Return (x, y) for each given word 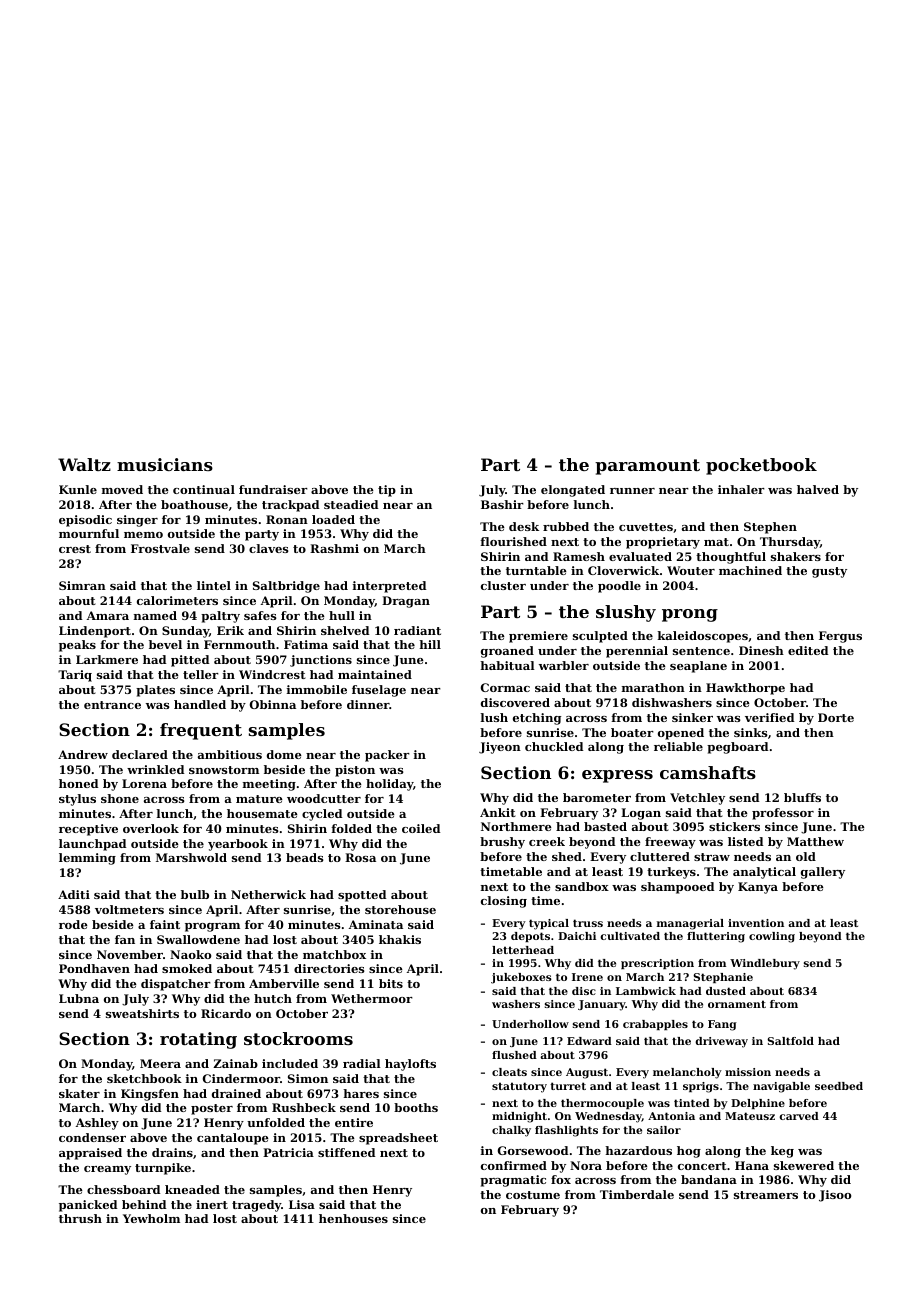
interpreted (389, 587)
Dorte (836, 717)
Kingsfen (150, 1095)
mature (259, 799)
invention (756, 923)
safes (260, 615)
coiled (421, 828)
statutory (519, 1087)
